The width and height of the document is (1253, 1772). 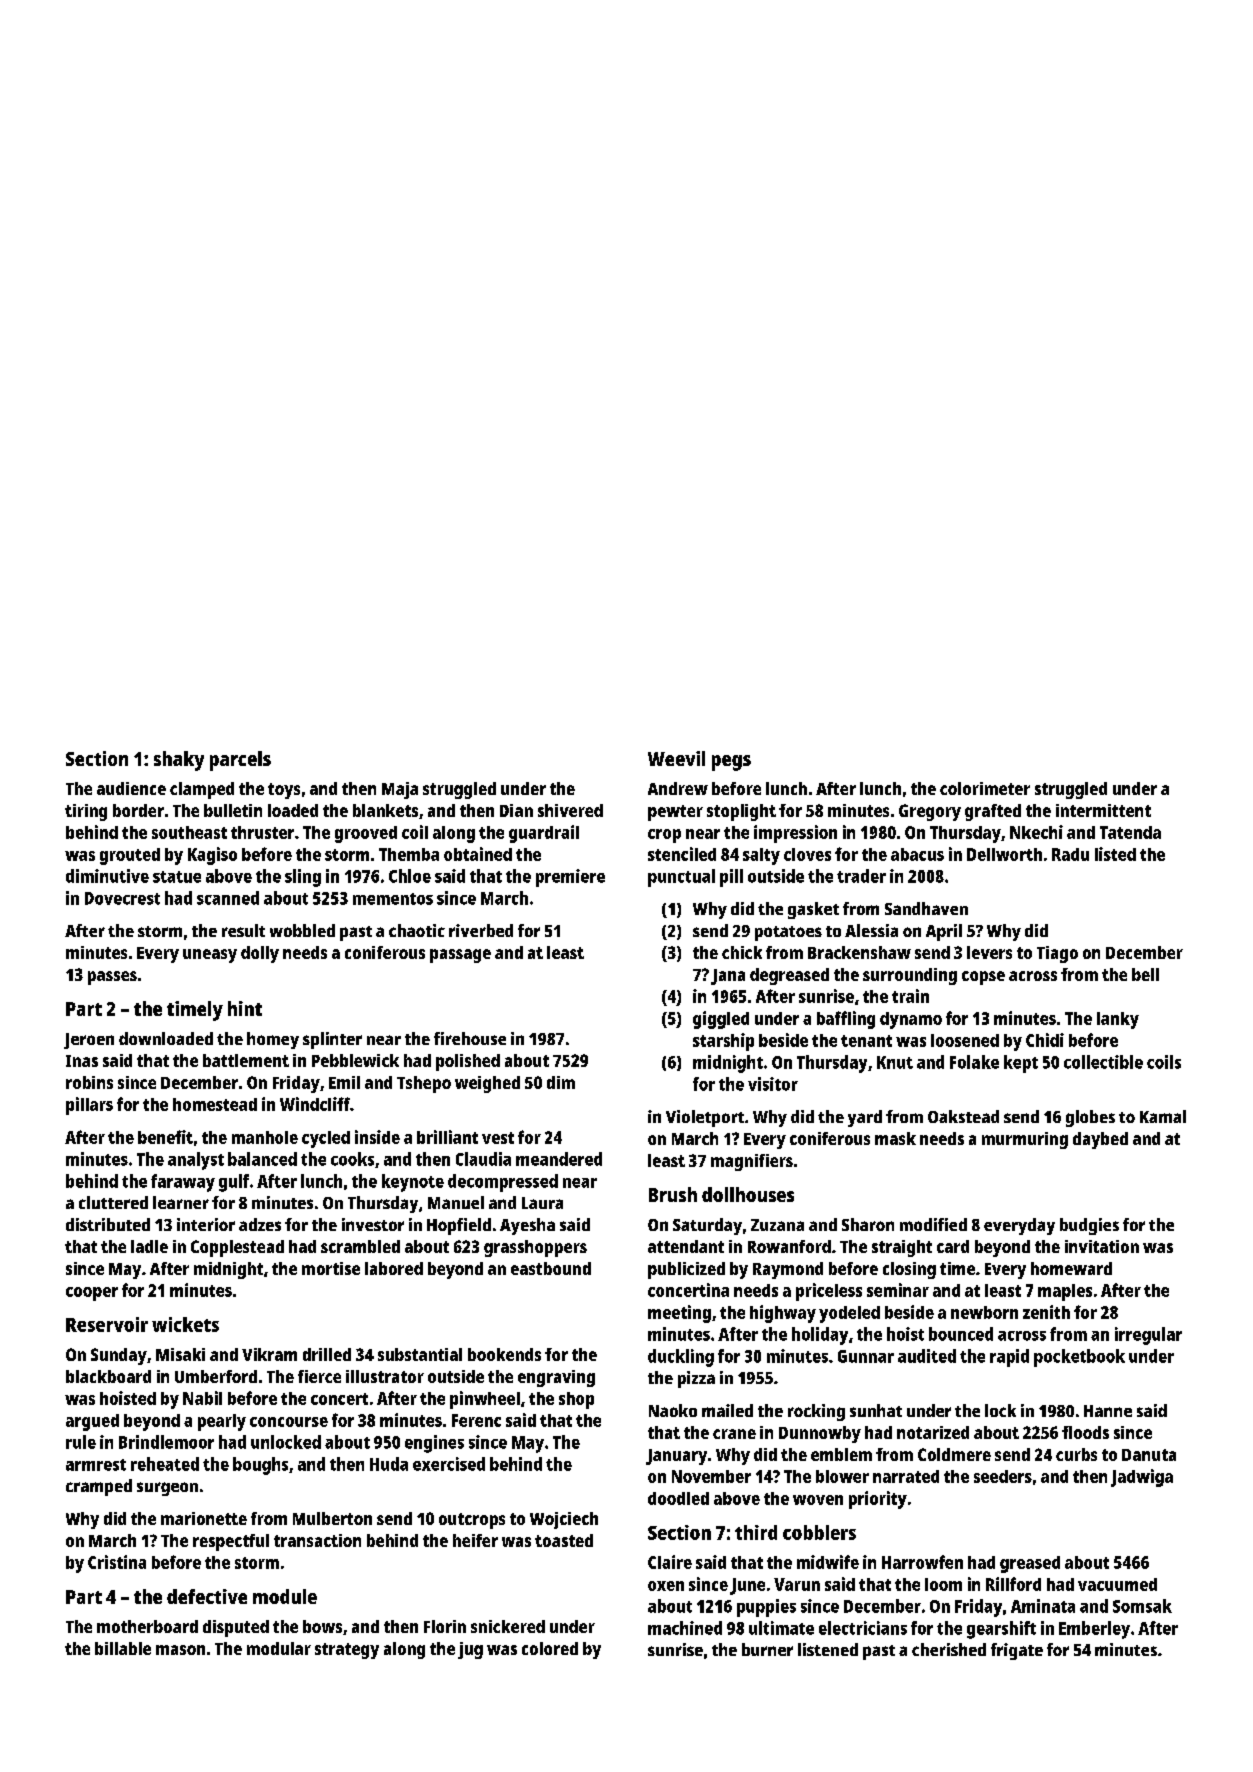 I want to click on Weevil, so click(x=676, y=758).
